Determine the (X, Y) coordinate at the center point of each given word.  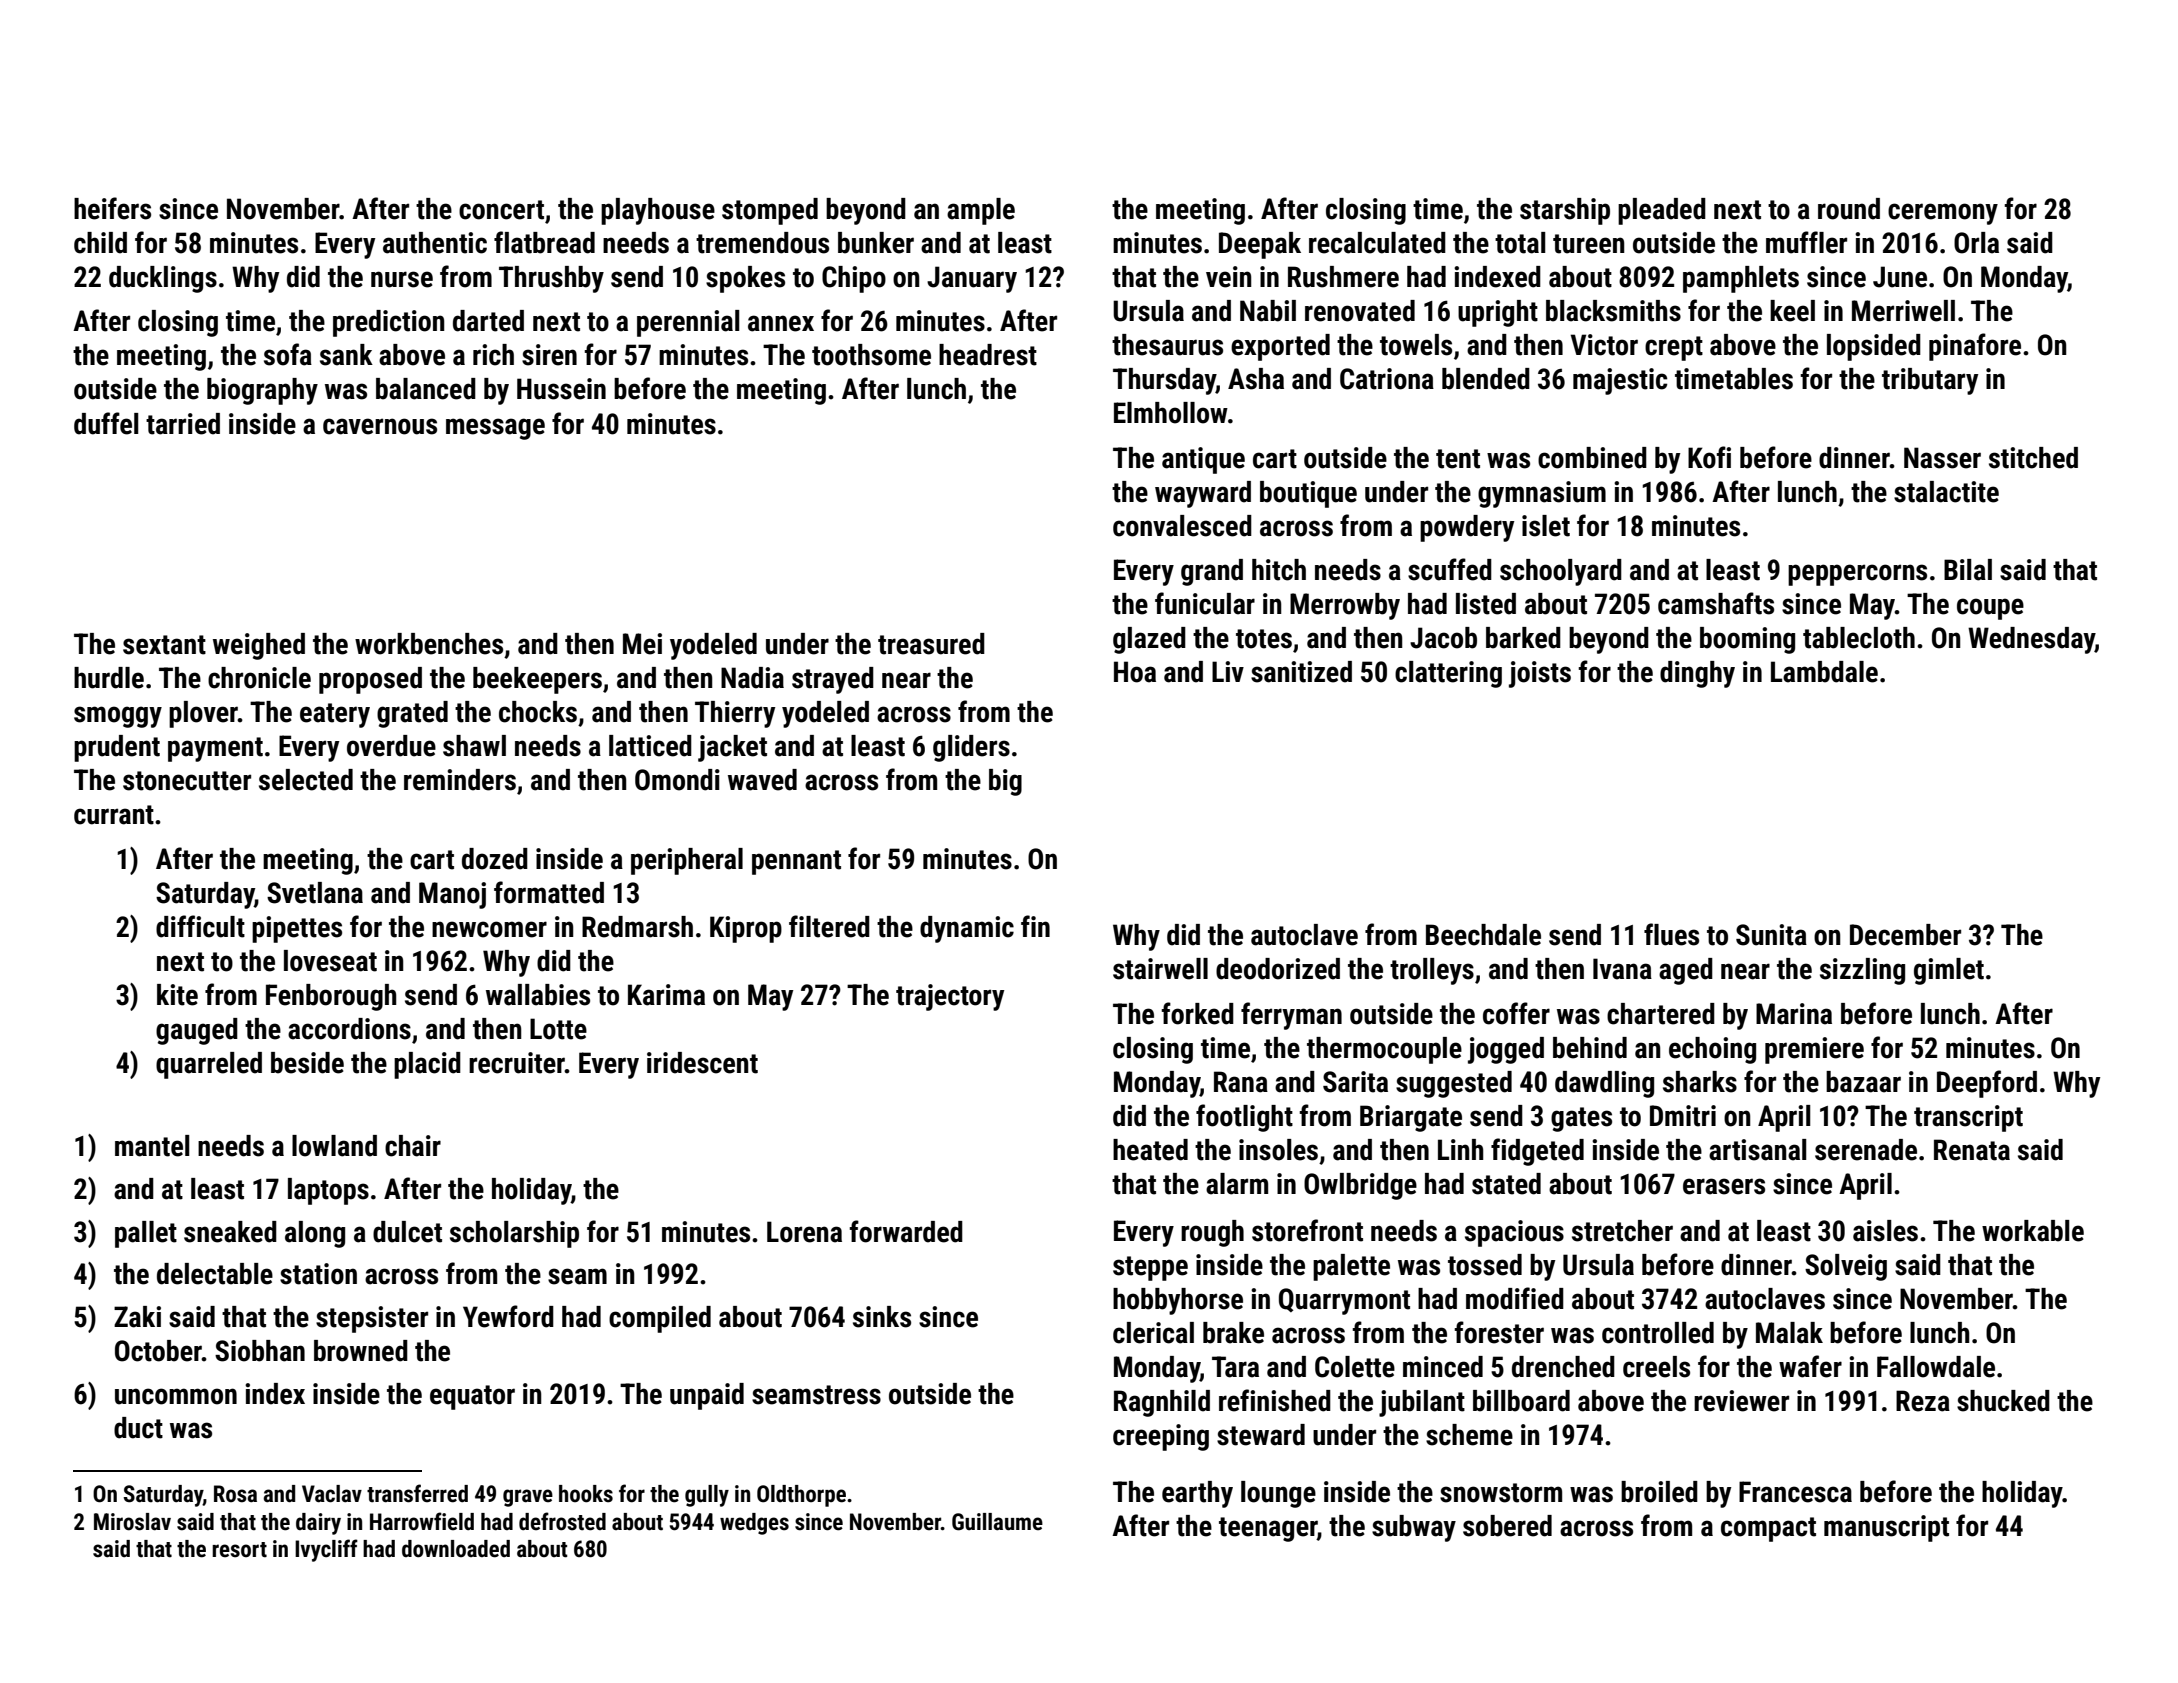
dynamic (967, 929)
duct (138, 1428)
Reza (1923, 1401)
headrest (988, 355)
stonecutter (187, 781)
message (495, 429)
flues (1671, 934)
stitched (2033, 458)
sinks (882, 1317)
